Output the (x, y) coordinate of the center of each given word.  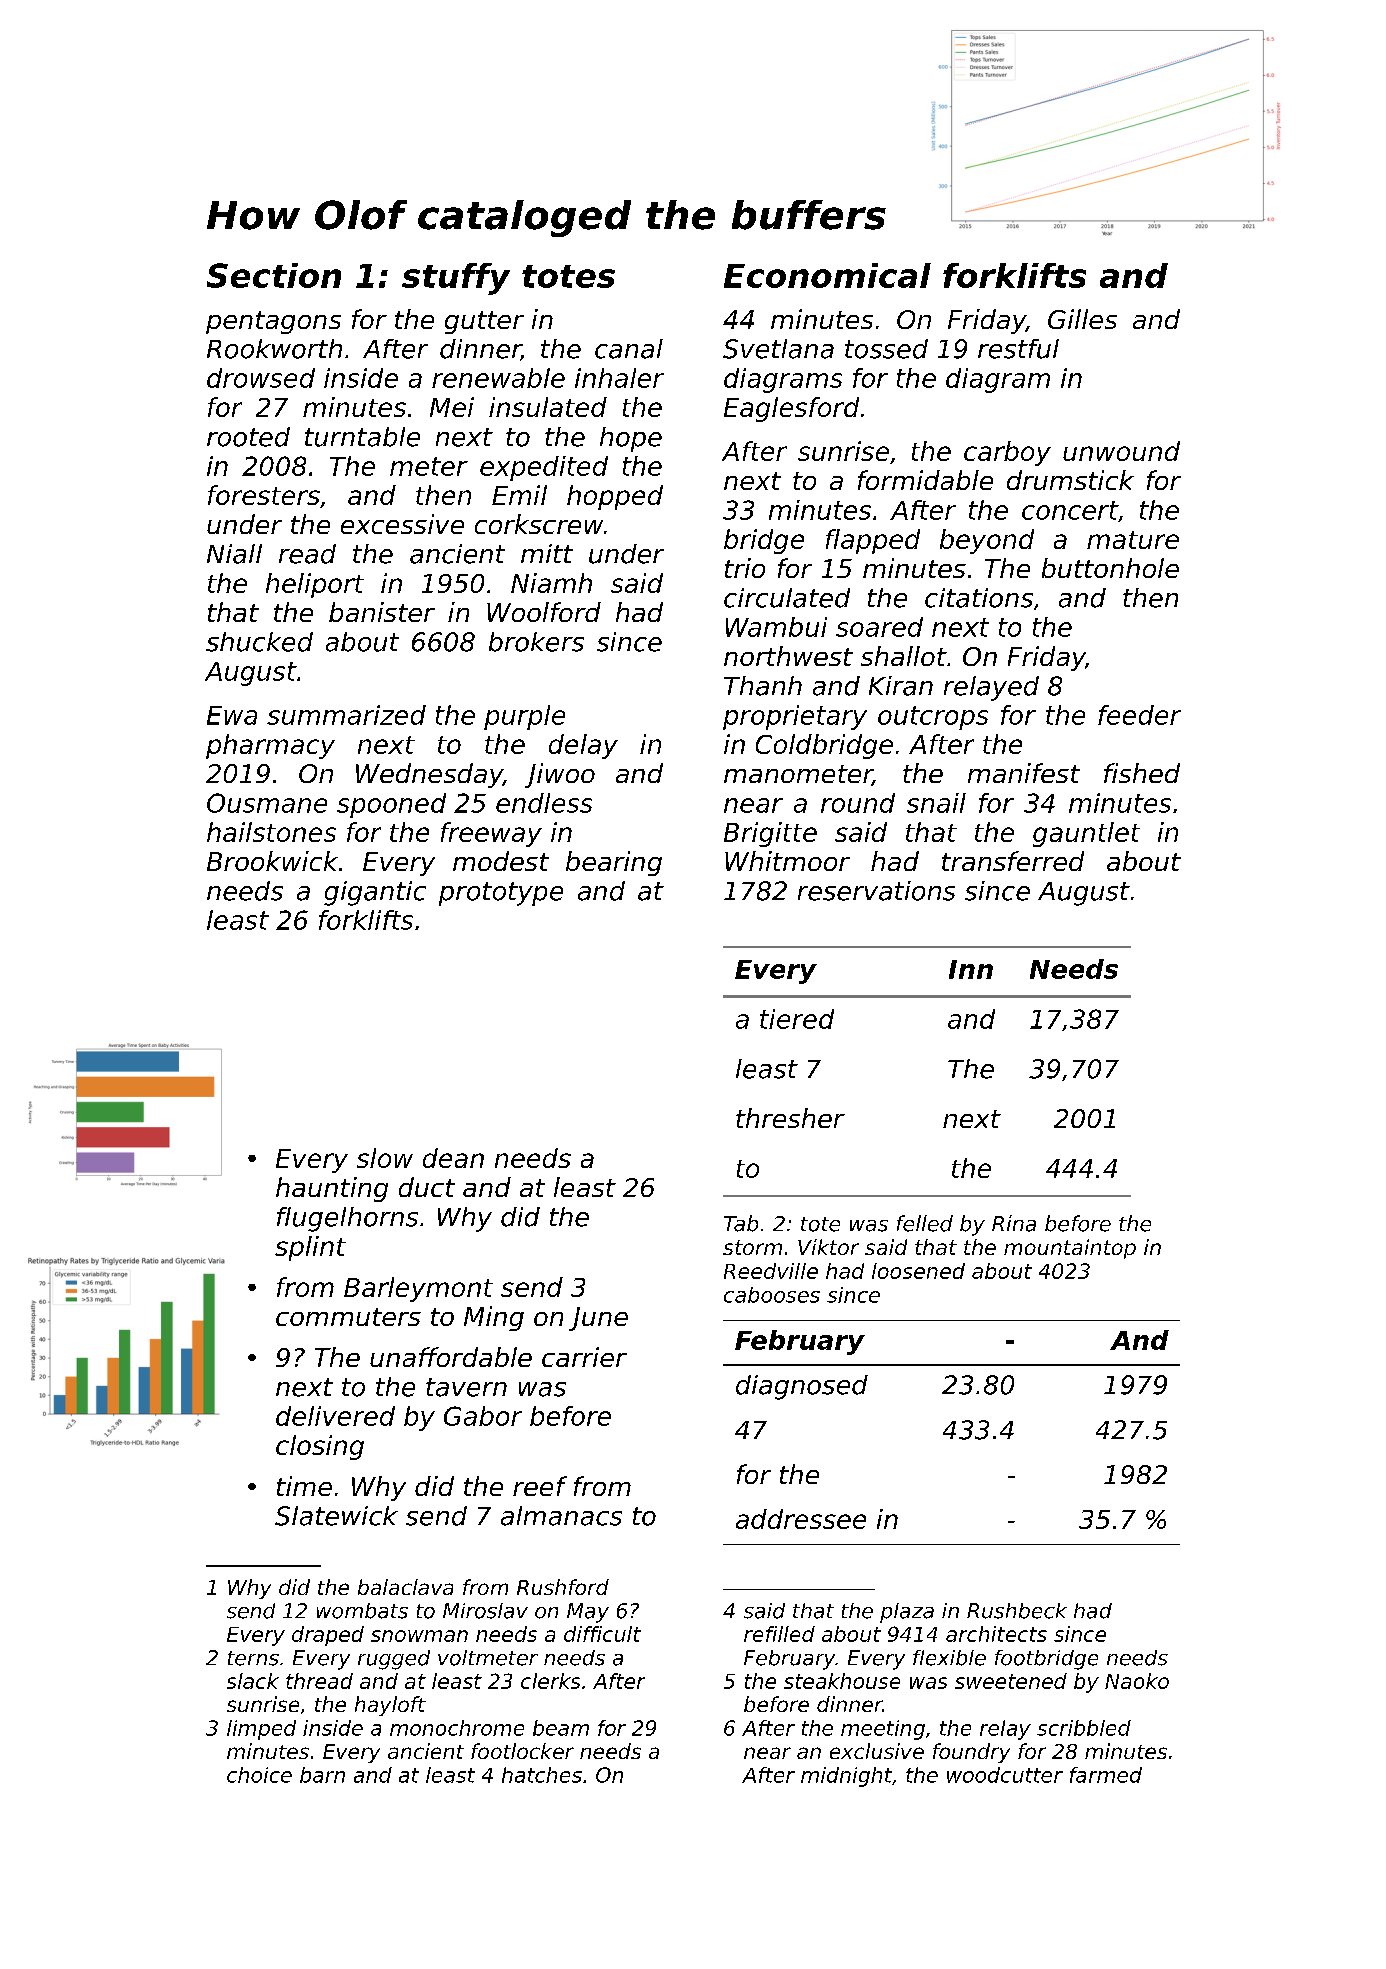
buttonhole (1110, 568)
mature (1133, 540)
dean (453, 1158)
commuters (348, 1317)
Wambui (776, 627)
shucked (259, 642)
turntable (362, 437)
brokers (536, 642)
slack (253, 1681)
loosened (918, 1271)
